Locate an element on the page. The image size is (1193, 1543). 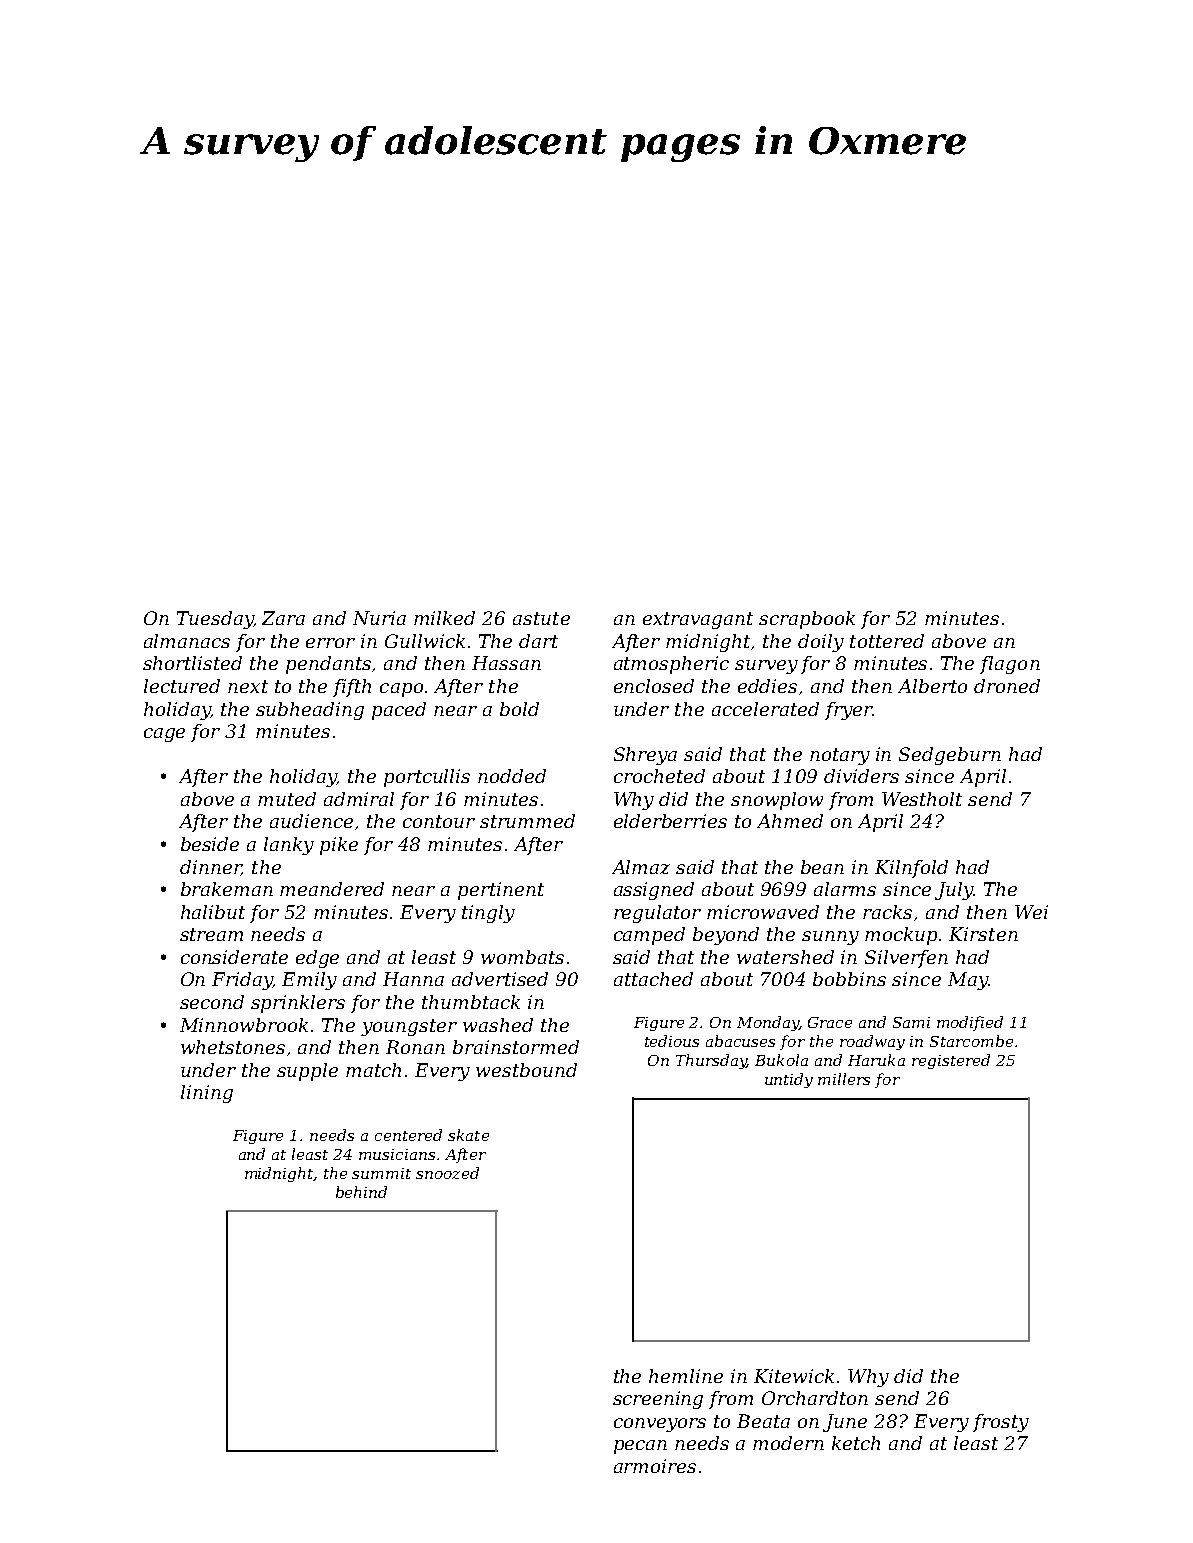
brakeman is located at coordinates (227, 889).
